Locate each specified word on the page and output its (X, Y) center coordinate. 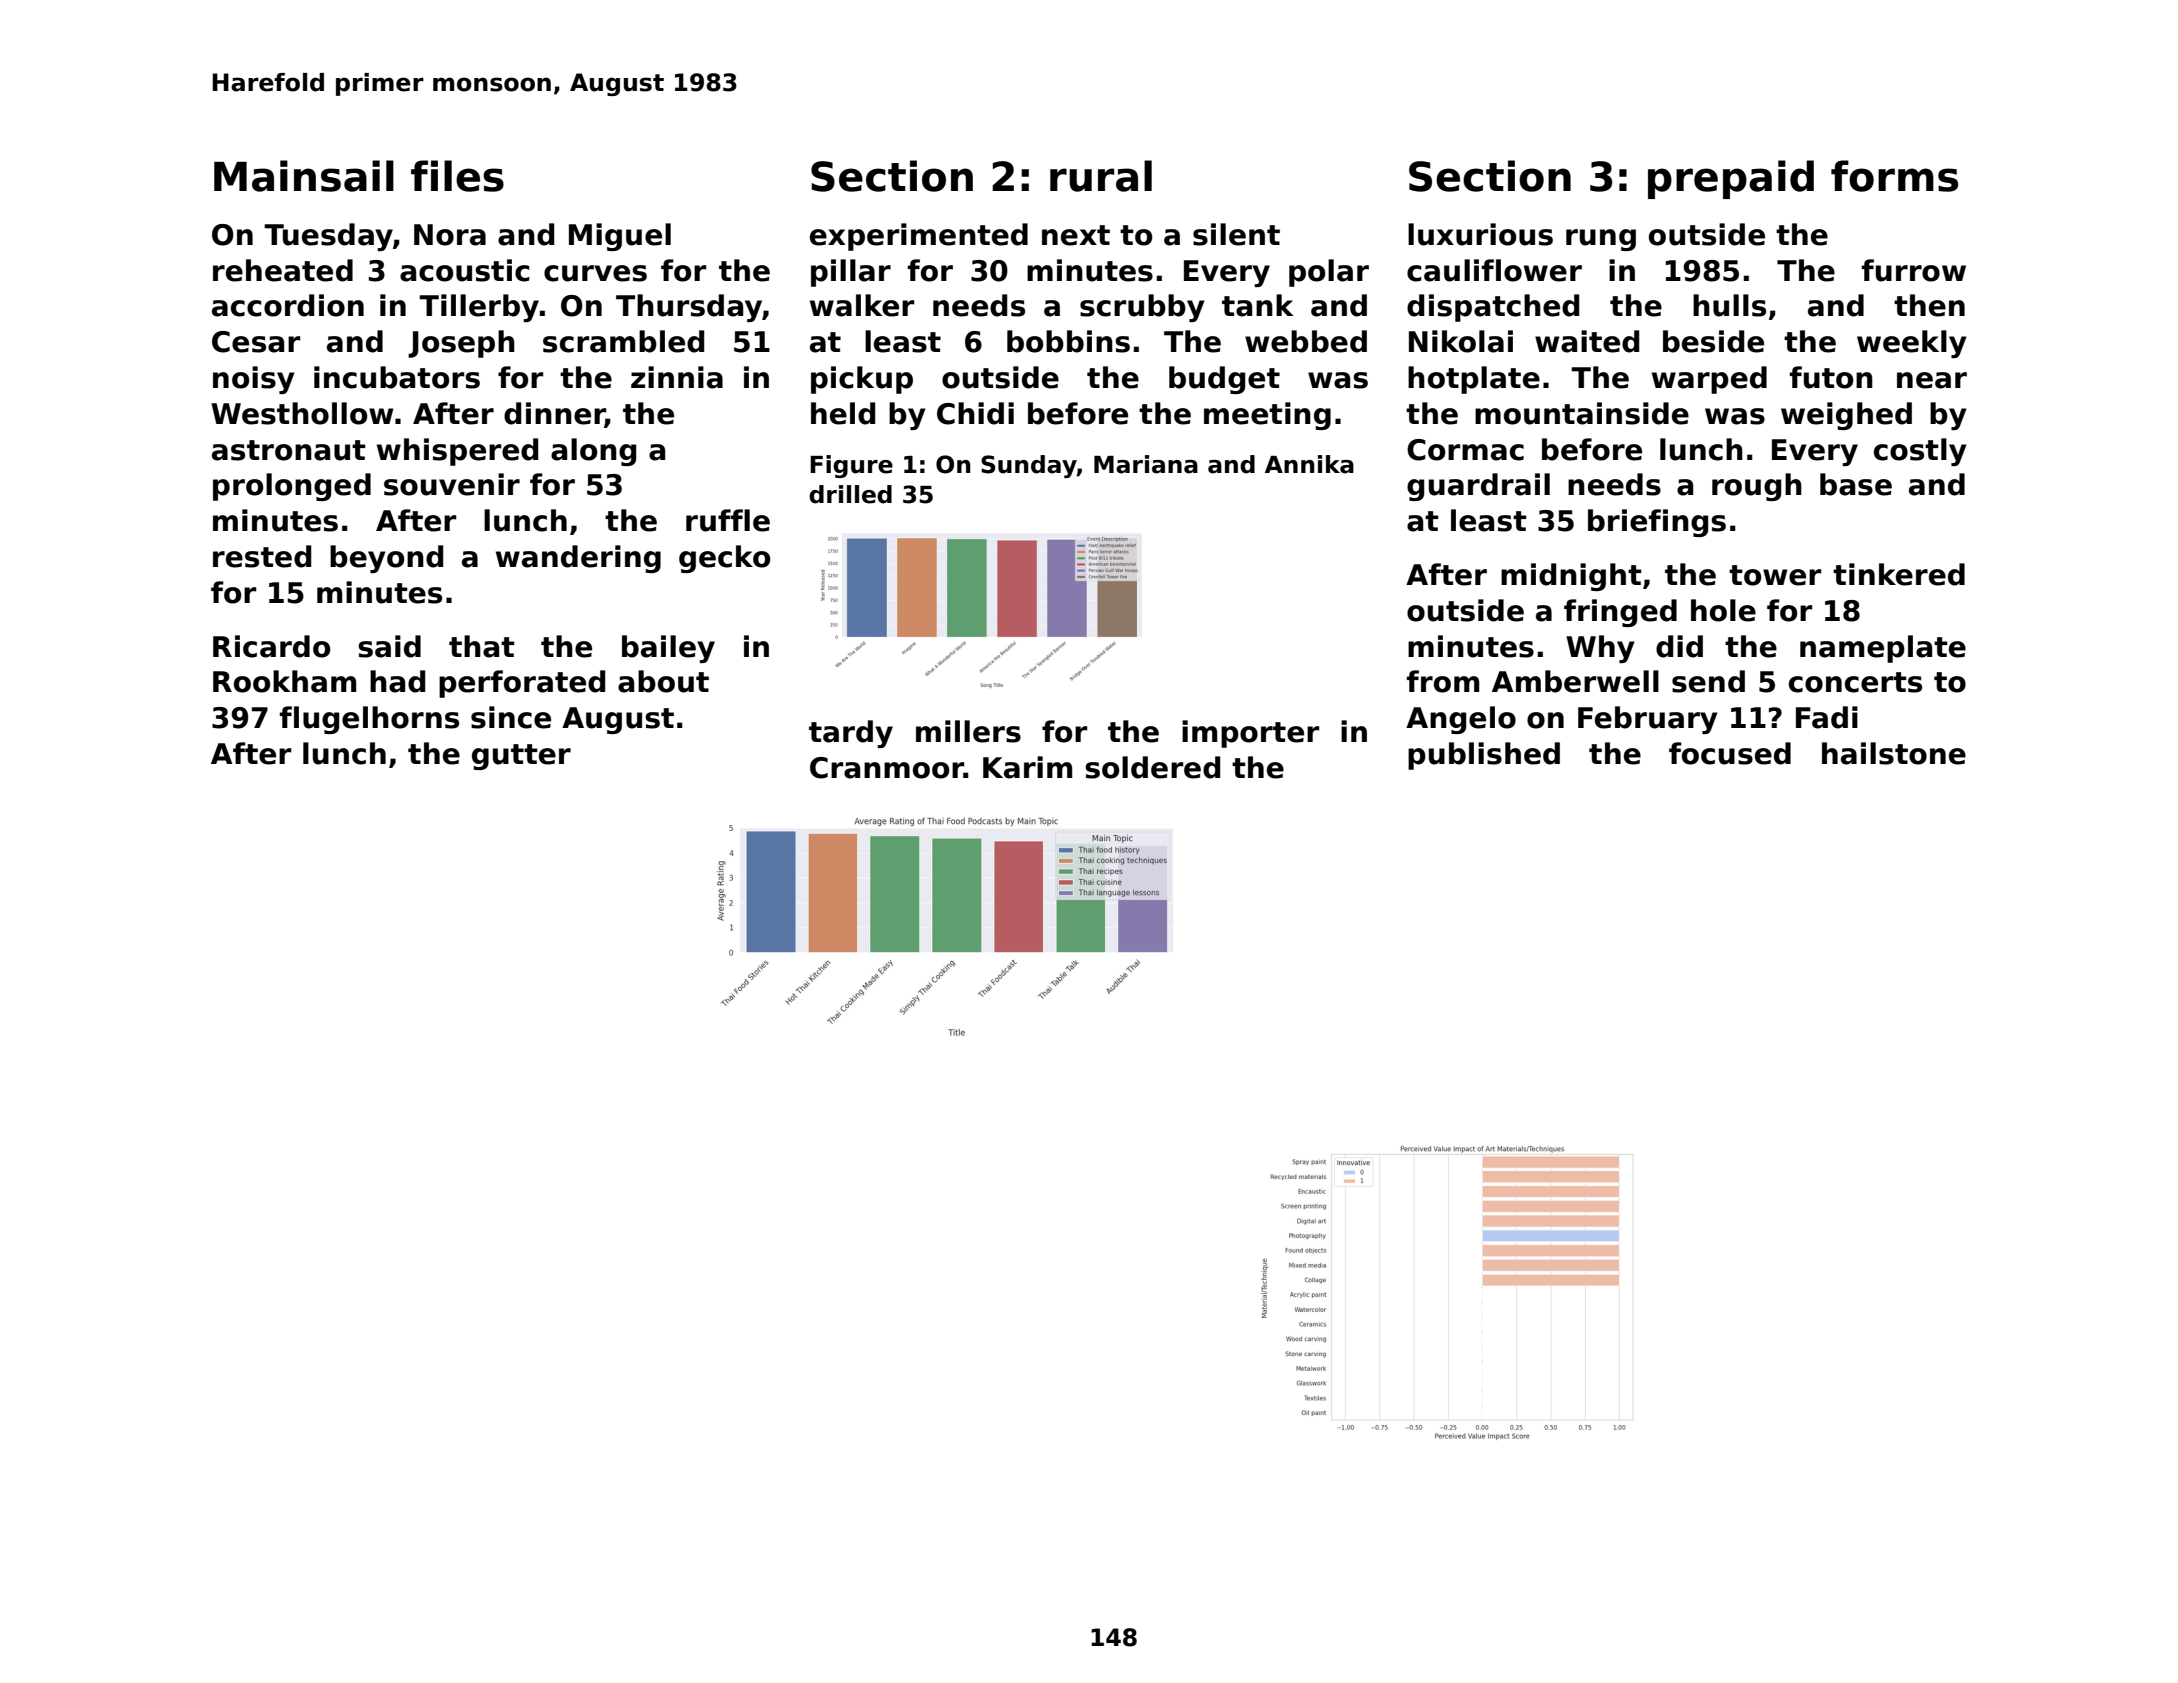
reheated (283, 270)
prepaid (1731, 179)
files (457, 176)
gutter (521, 757)
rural (1101, 176)
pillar (851, 273)
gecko (724, 559)
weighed (1846, 416)
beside (1713, 341)
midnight (1571, 577)
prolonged (292, 487)
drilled (850, 494)
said (389, 646)
